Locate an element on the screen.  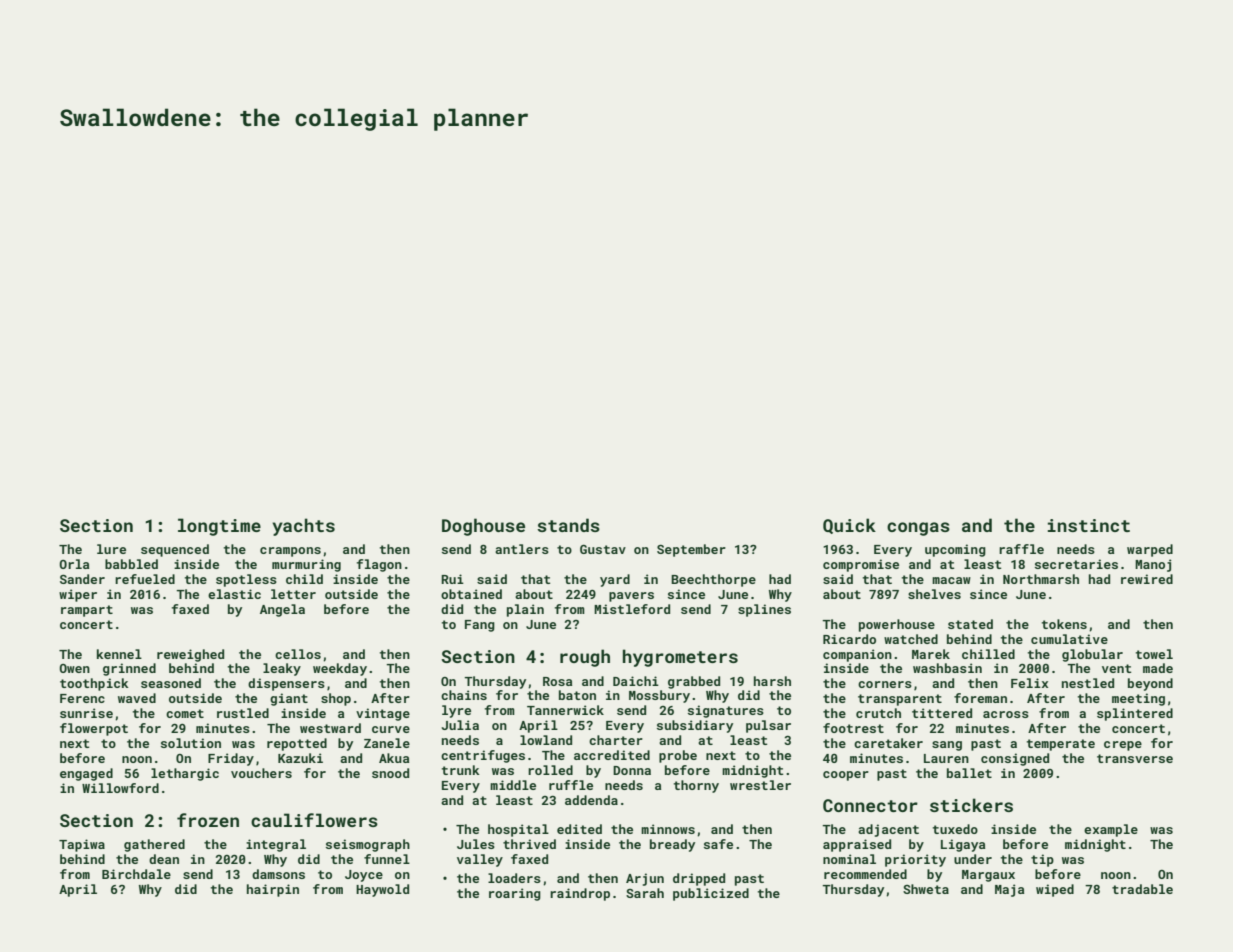
rough is located at coordinates (585, 658).
